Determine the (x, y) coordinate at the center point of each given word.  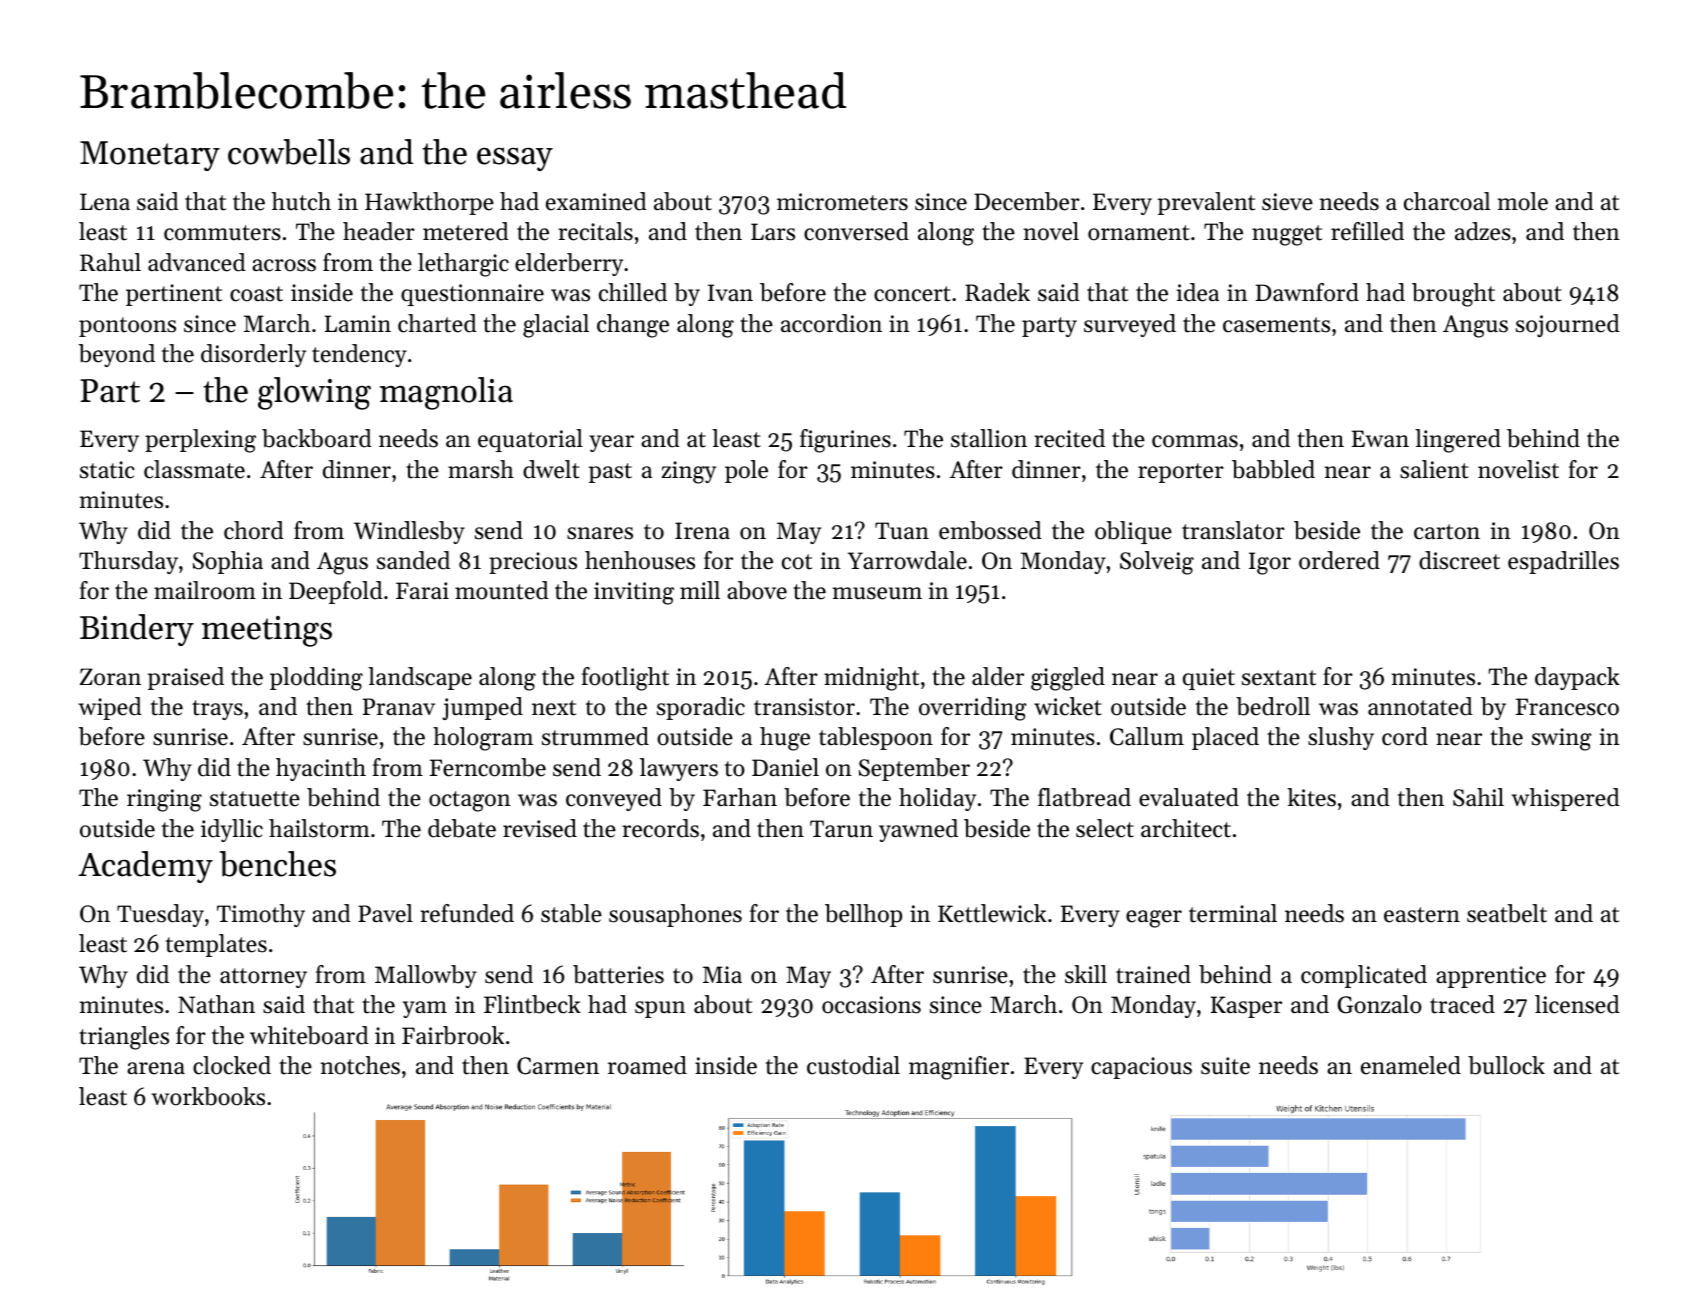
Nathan (216, 1004)
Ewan (1380, 438)
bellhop (863, 915)
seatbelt (1507, 913)
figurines (845, 441)
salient (1434, 469)
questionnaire (472, 295)
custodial (853, 1065)
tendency (359, 355)
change (633, 326)
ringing (164, 800)
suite (1225, 1066)
